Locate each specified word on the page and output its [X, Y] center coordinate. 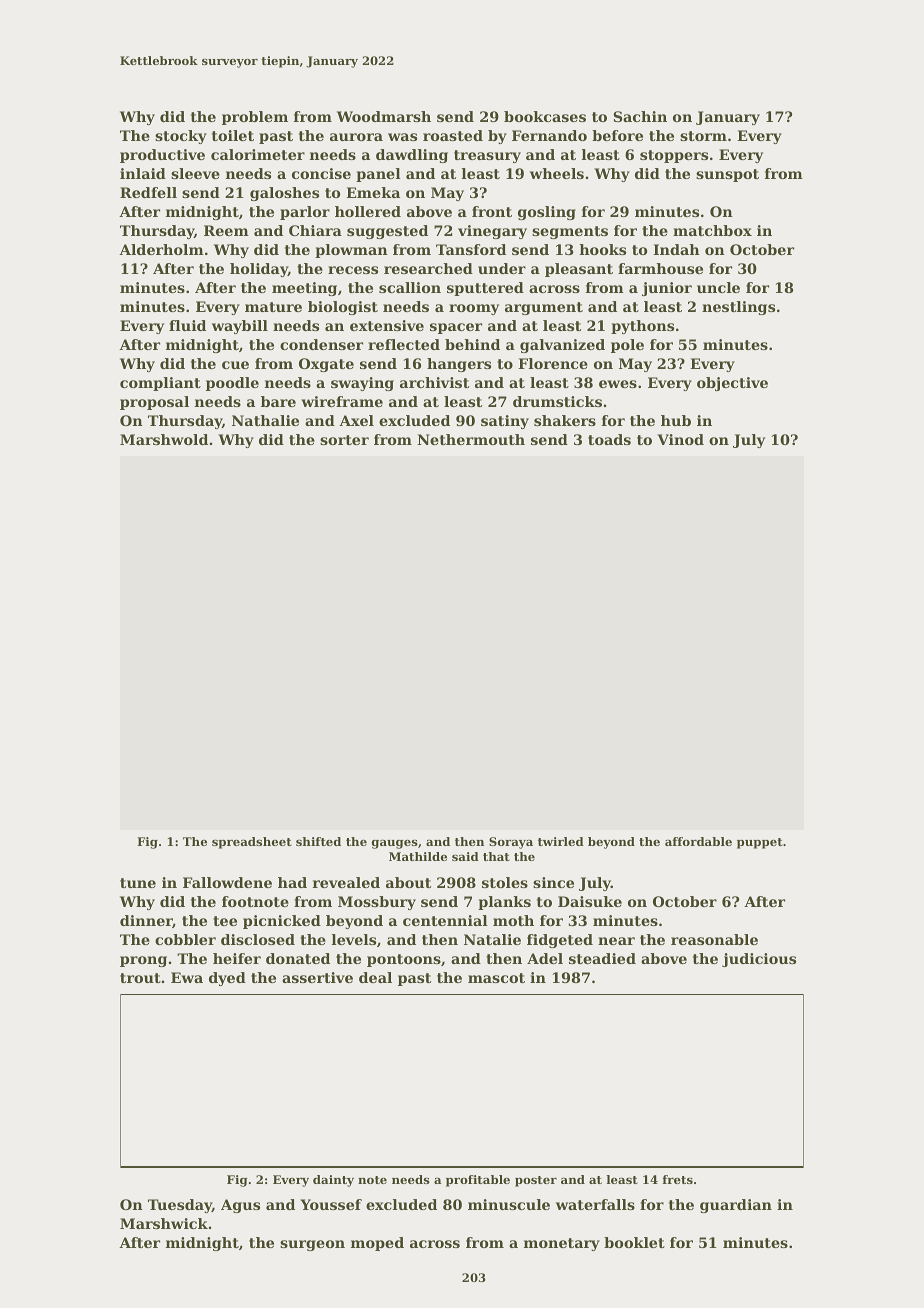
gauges [395, 844]
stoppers [674, 156]
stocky [181, 137]
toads [609, 439]
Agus [240, 1206]
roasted [453, 135]
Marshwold [164, 439]
